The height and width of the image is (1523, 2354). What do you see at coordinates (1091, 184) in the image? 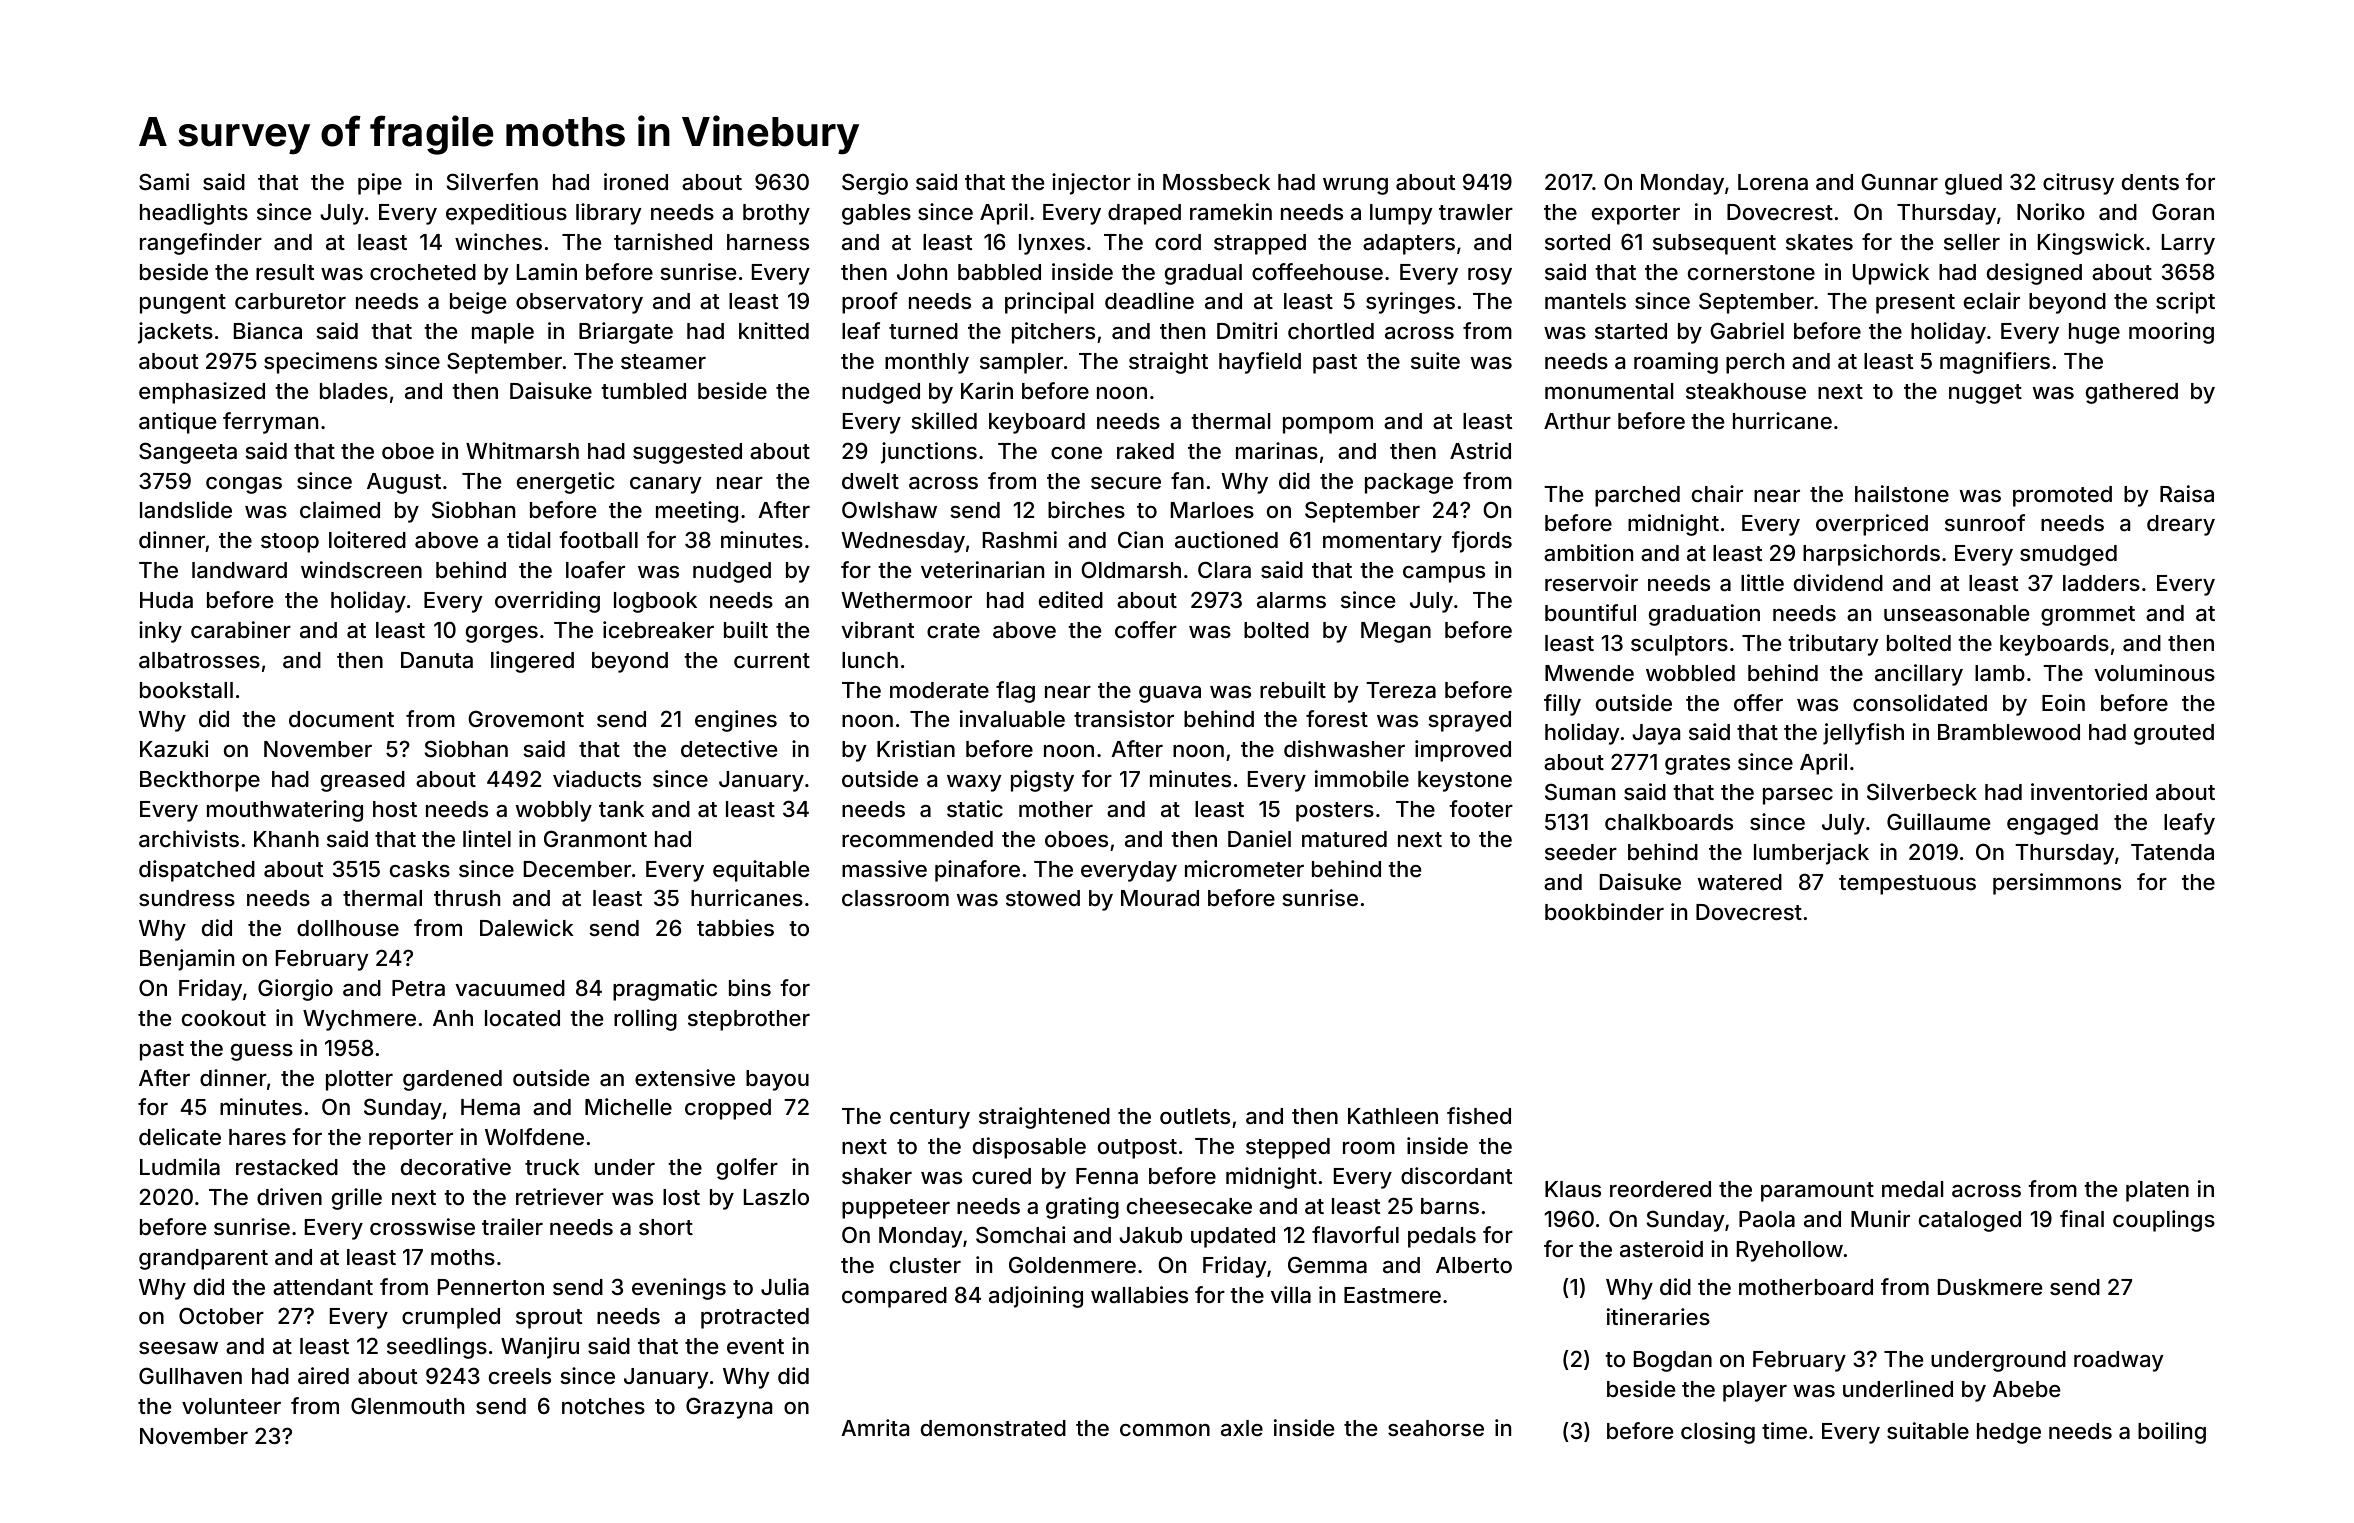
I see `injector` at bounding box center [1091, 184].
